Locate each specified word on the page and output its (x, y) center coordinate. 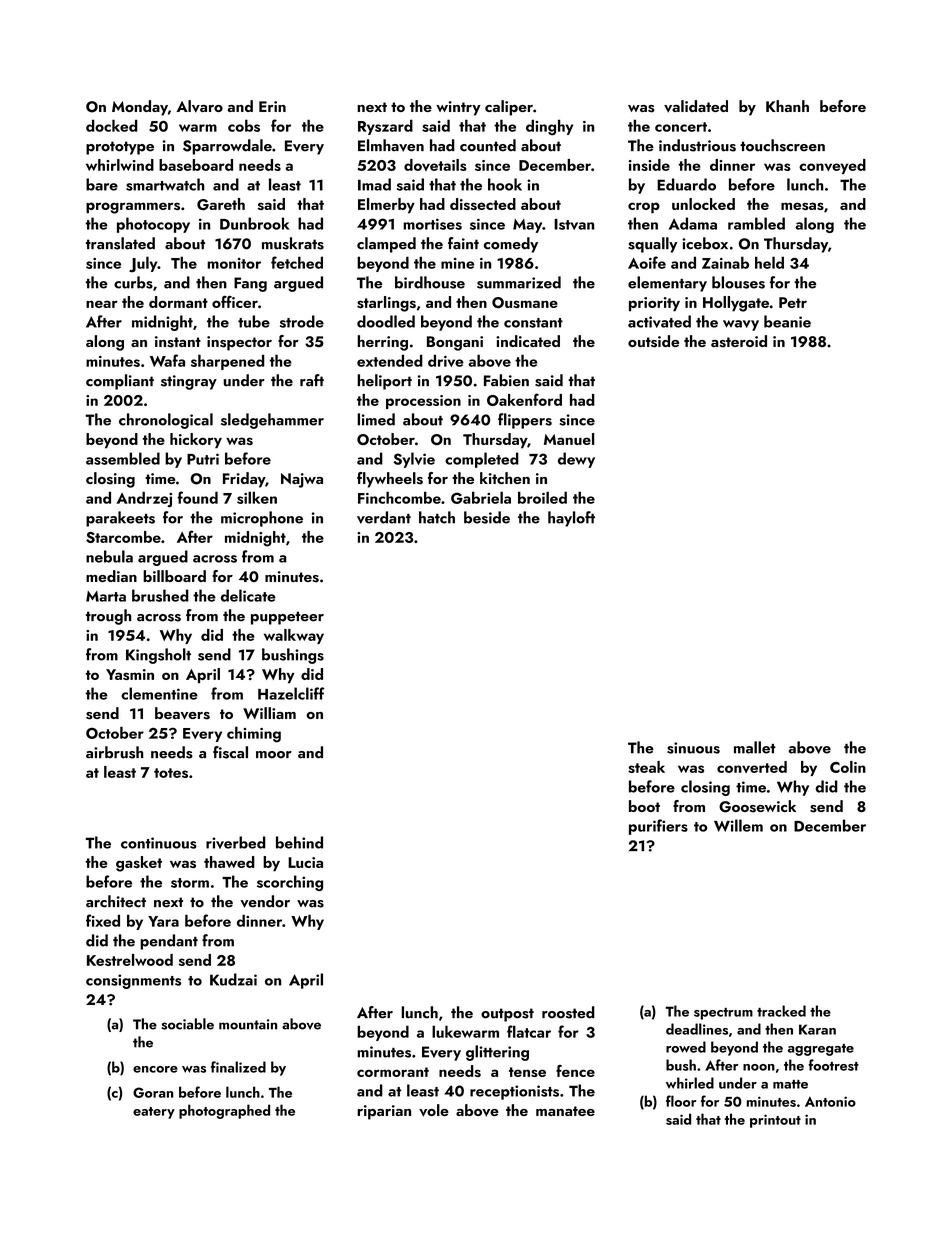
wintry (458, 108)
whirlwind (120, 165)
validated (696, 106)
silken (257, 497)
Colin (848, 767)
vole (434, 1110)
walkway (294, 636)
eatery (154, 1113)
